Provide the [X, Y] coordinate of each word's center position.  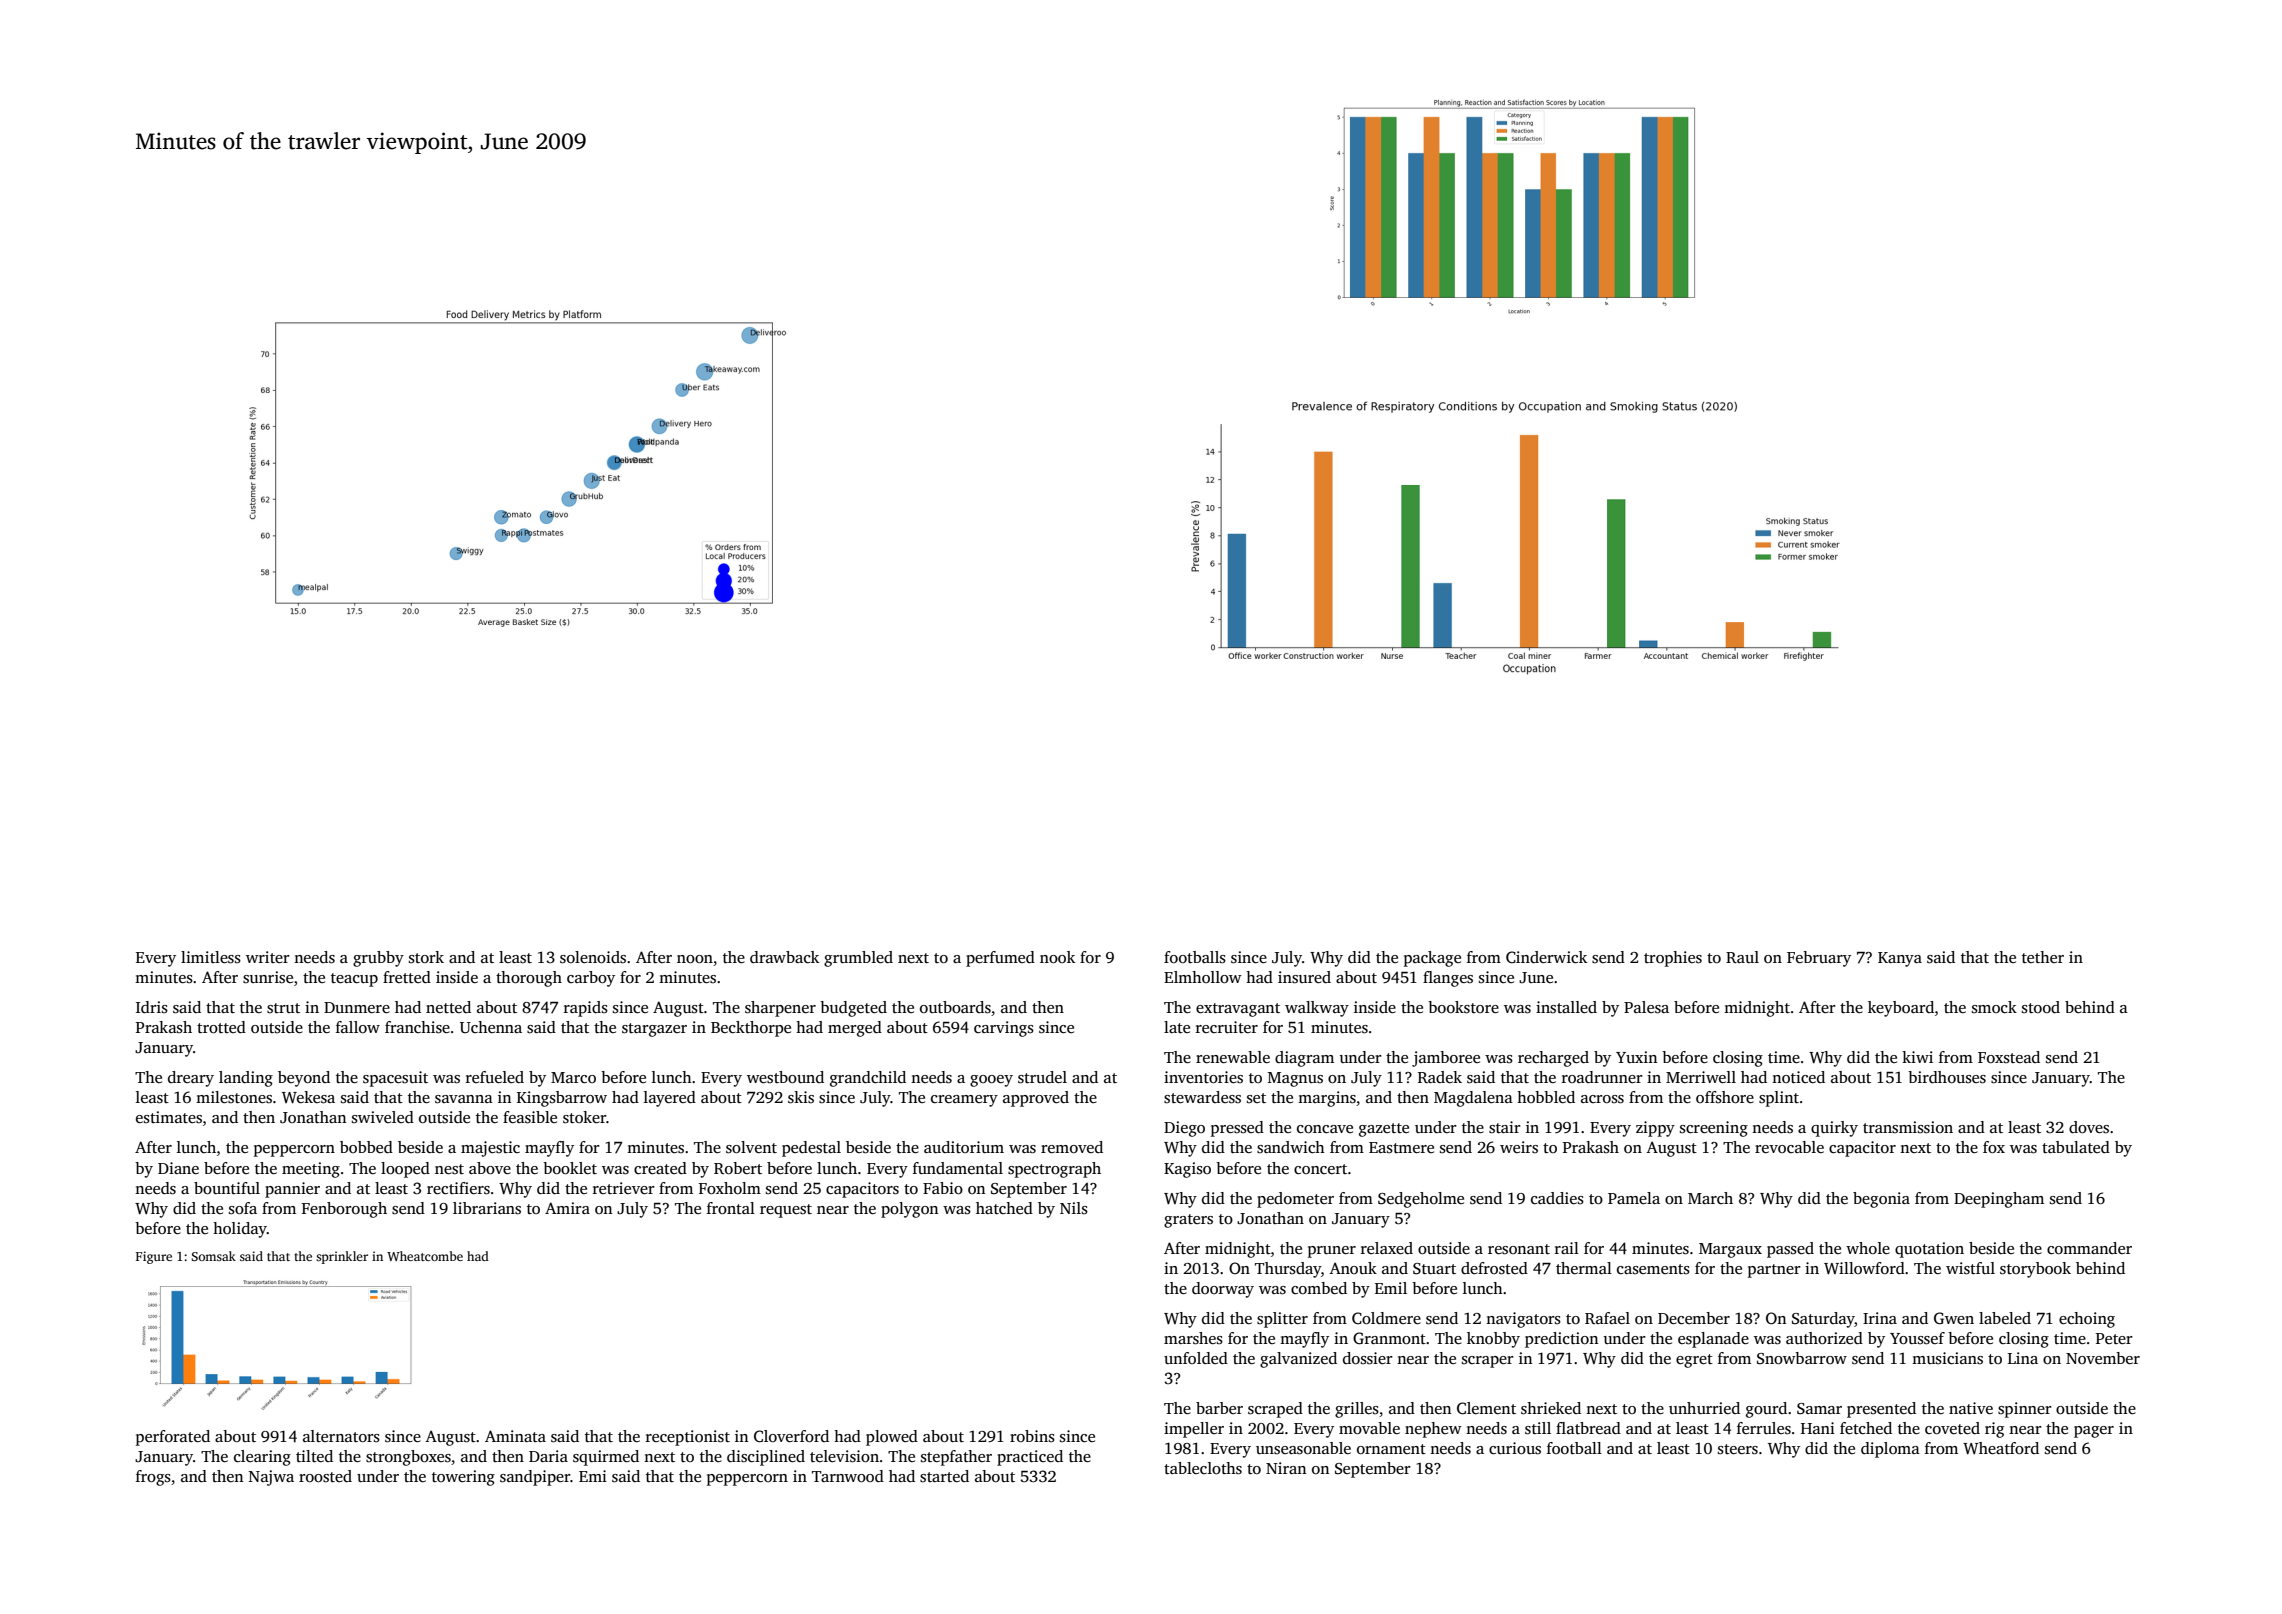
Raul [1742, 957]
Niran [1286, 1468]
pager [2094, 1432]
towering [463, 1478]
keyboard [1901, 1009]
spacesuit [395, 1079]
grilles [1357, 1410]
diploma [1890, 1450]
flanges [1448, 979]
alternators [341, 1436]
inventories [1203, 1077]
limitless [211, 957]
